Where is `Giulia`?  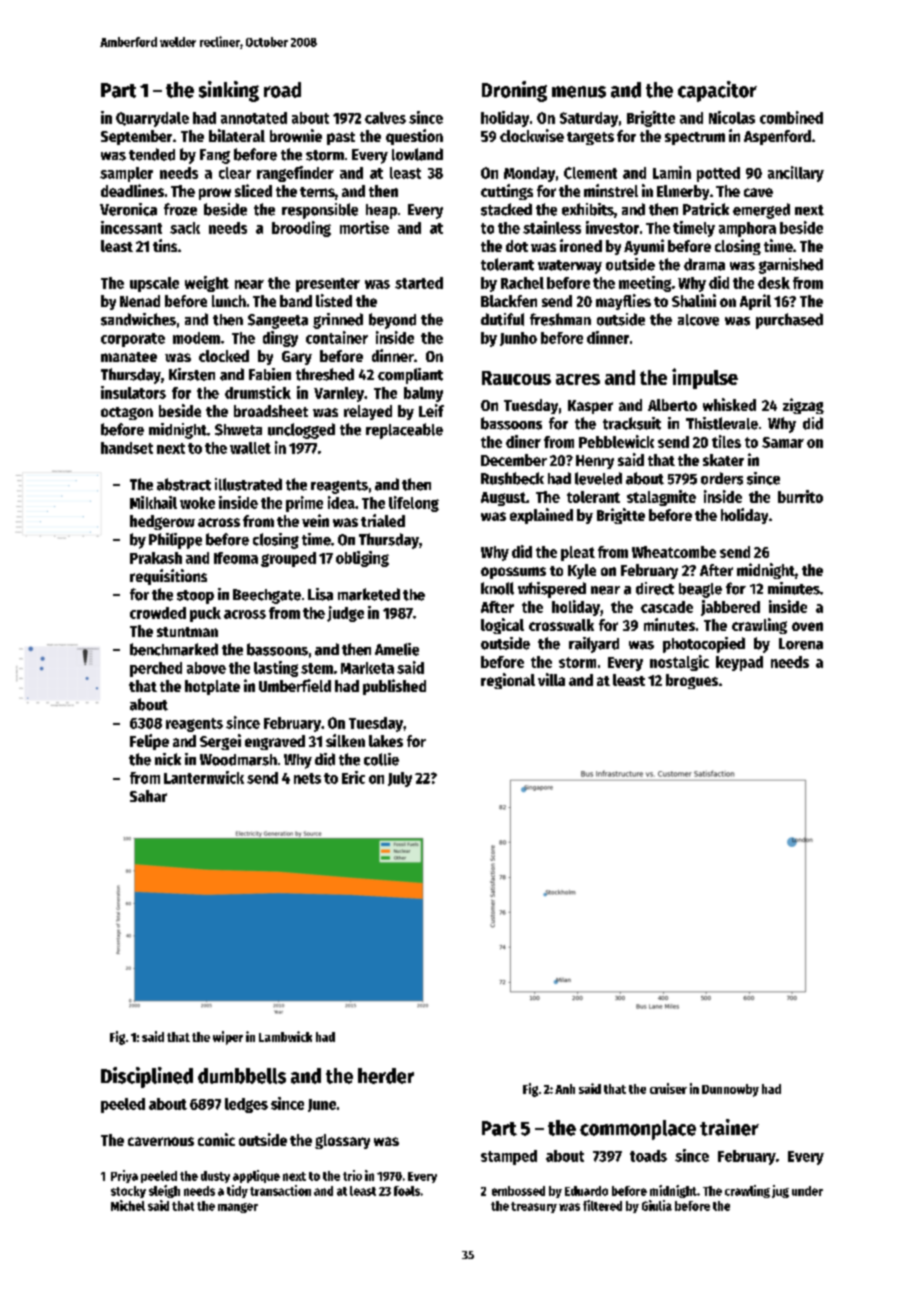
Giulia is located at coordinates (657, 1205).
